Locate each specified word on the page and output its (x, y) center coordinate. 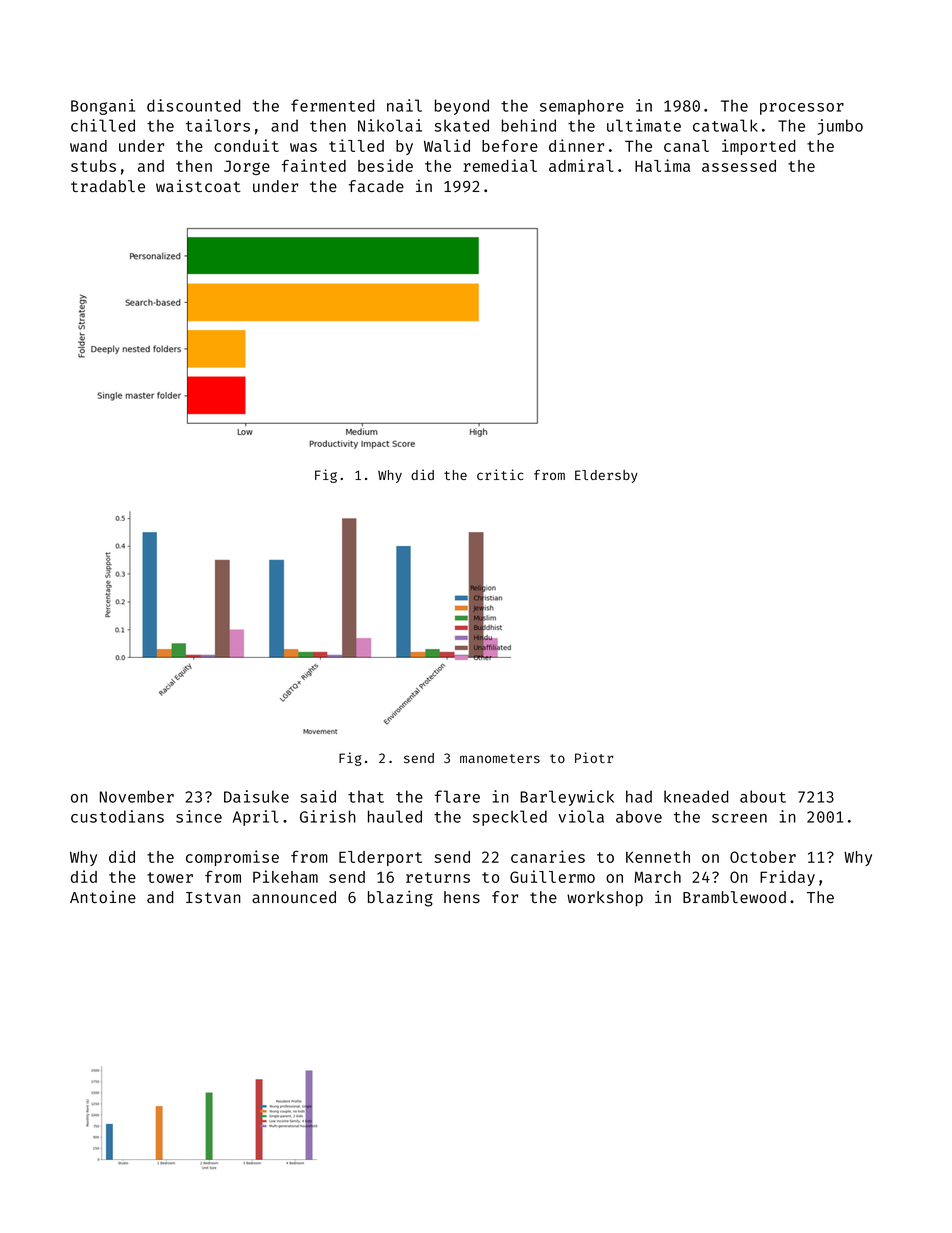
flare (457, 796)
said (318, 796)
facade (376, 186)
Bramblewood (734, 897)
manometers (500, 758)
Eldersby (606, 476)
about (763, 796)
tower (170, 877)
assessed (739, 166)
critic (500, 474)
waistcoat (198, 185)
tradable (108, 186)
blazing (400, 898)
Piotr (594, 757)
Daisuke (256, 796)
